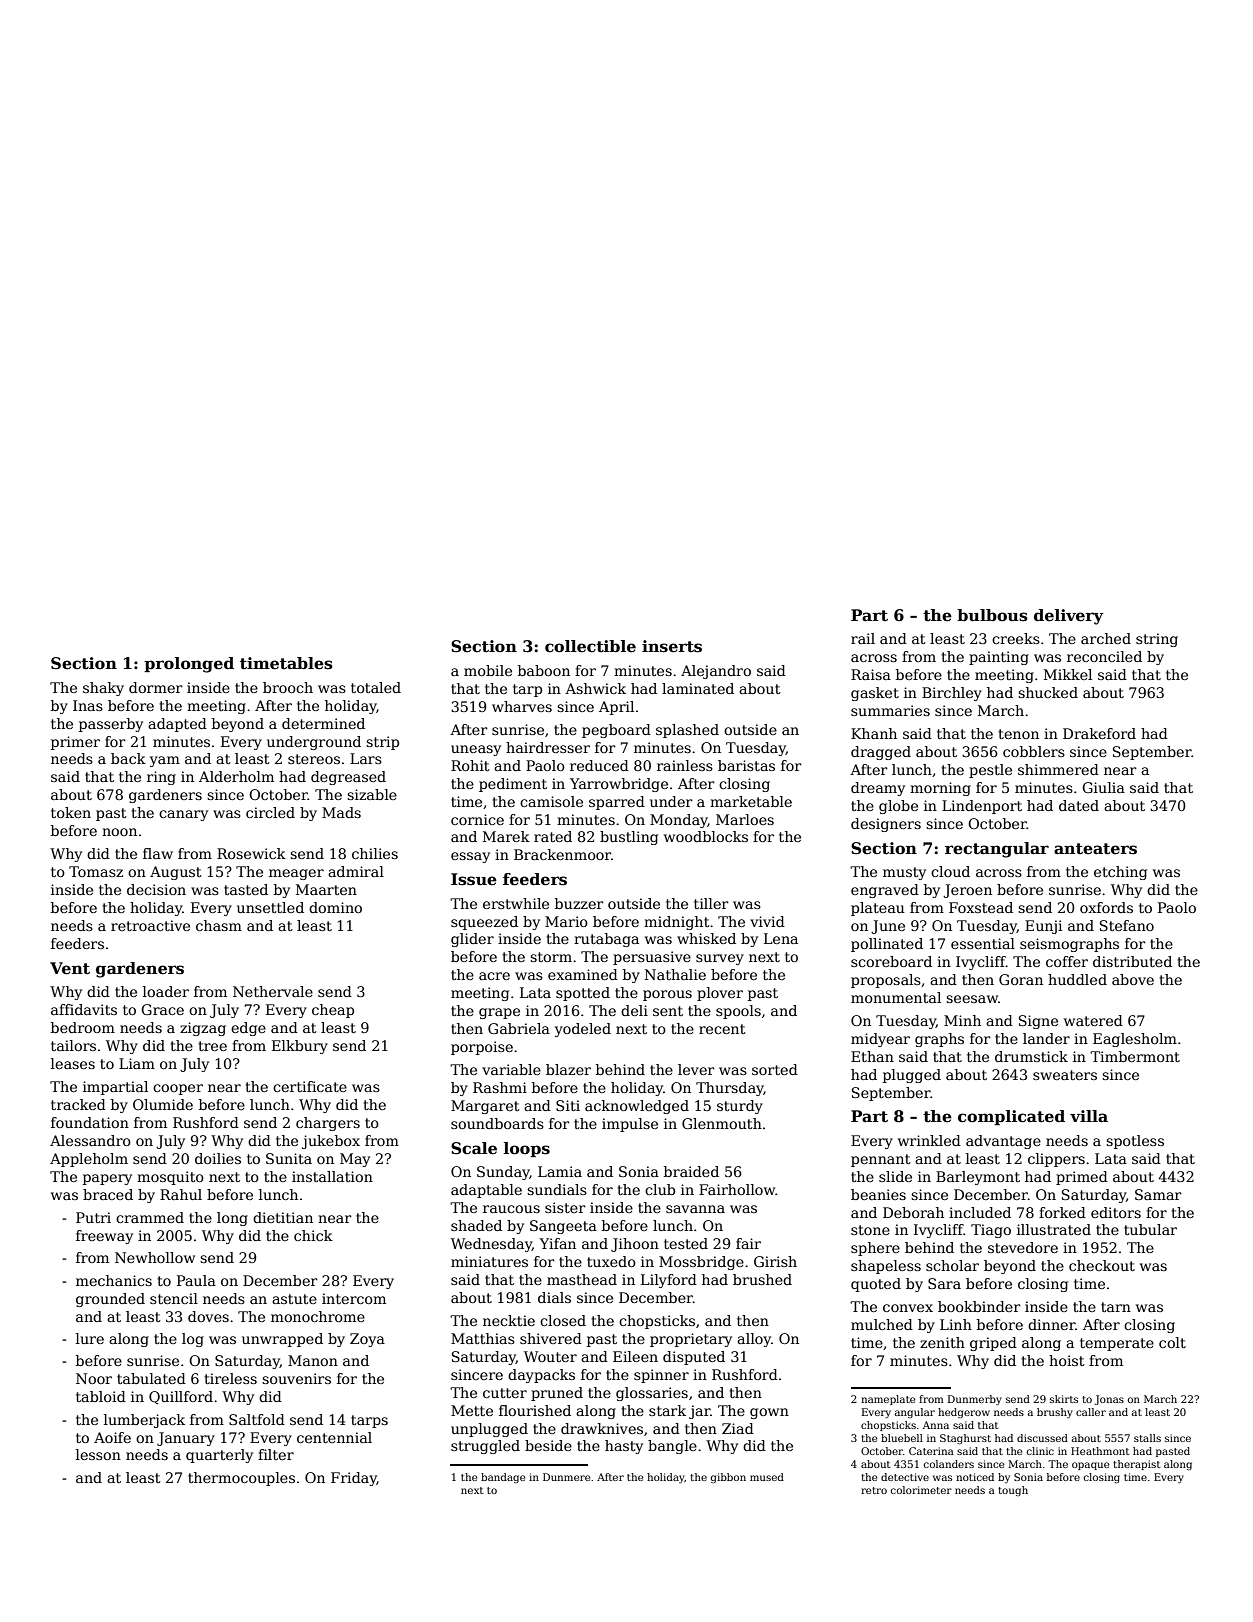 This image has width=1253, height=1622. I want to click on engraved, so click(885, 891).
